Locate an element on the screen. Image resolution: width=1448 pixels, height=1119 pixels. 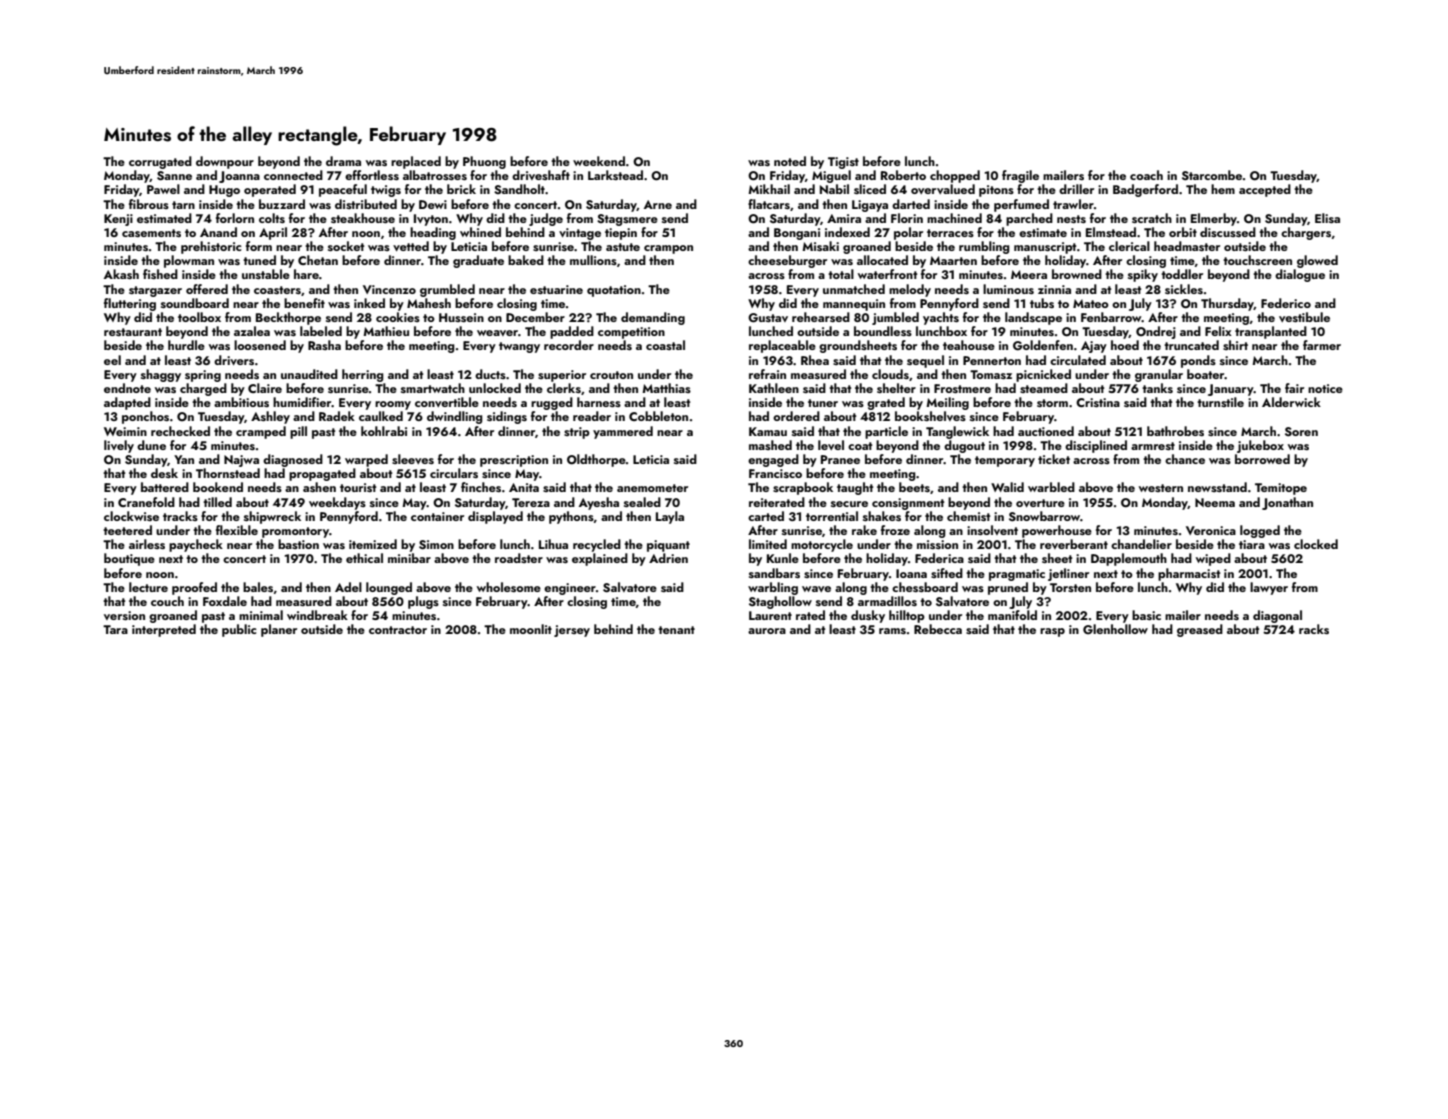
Tanglewick is located at coordinates (957, 432).
